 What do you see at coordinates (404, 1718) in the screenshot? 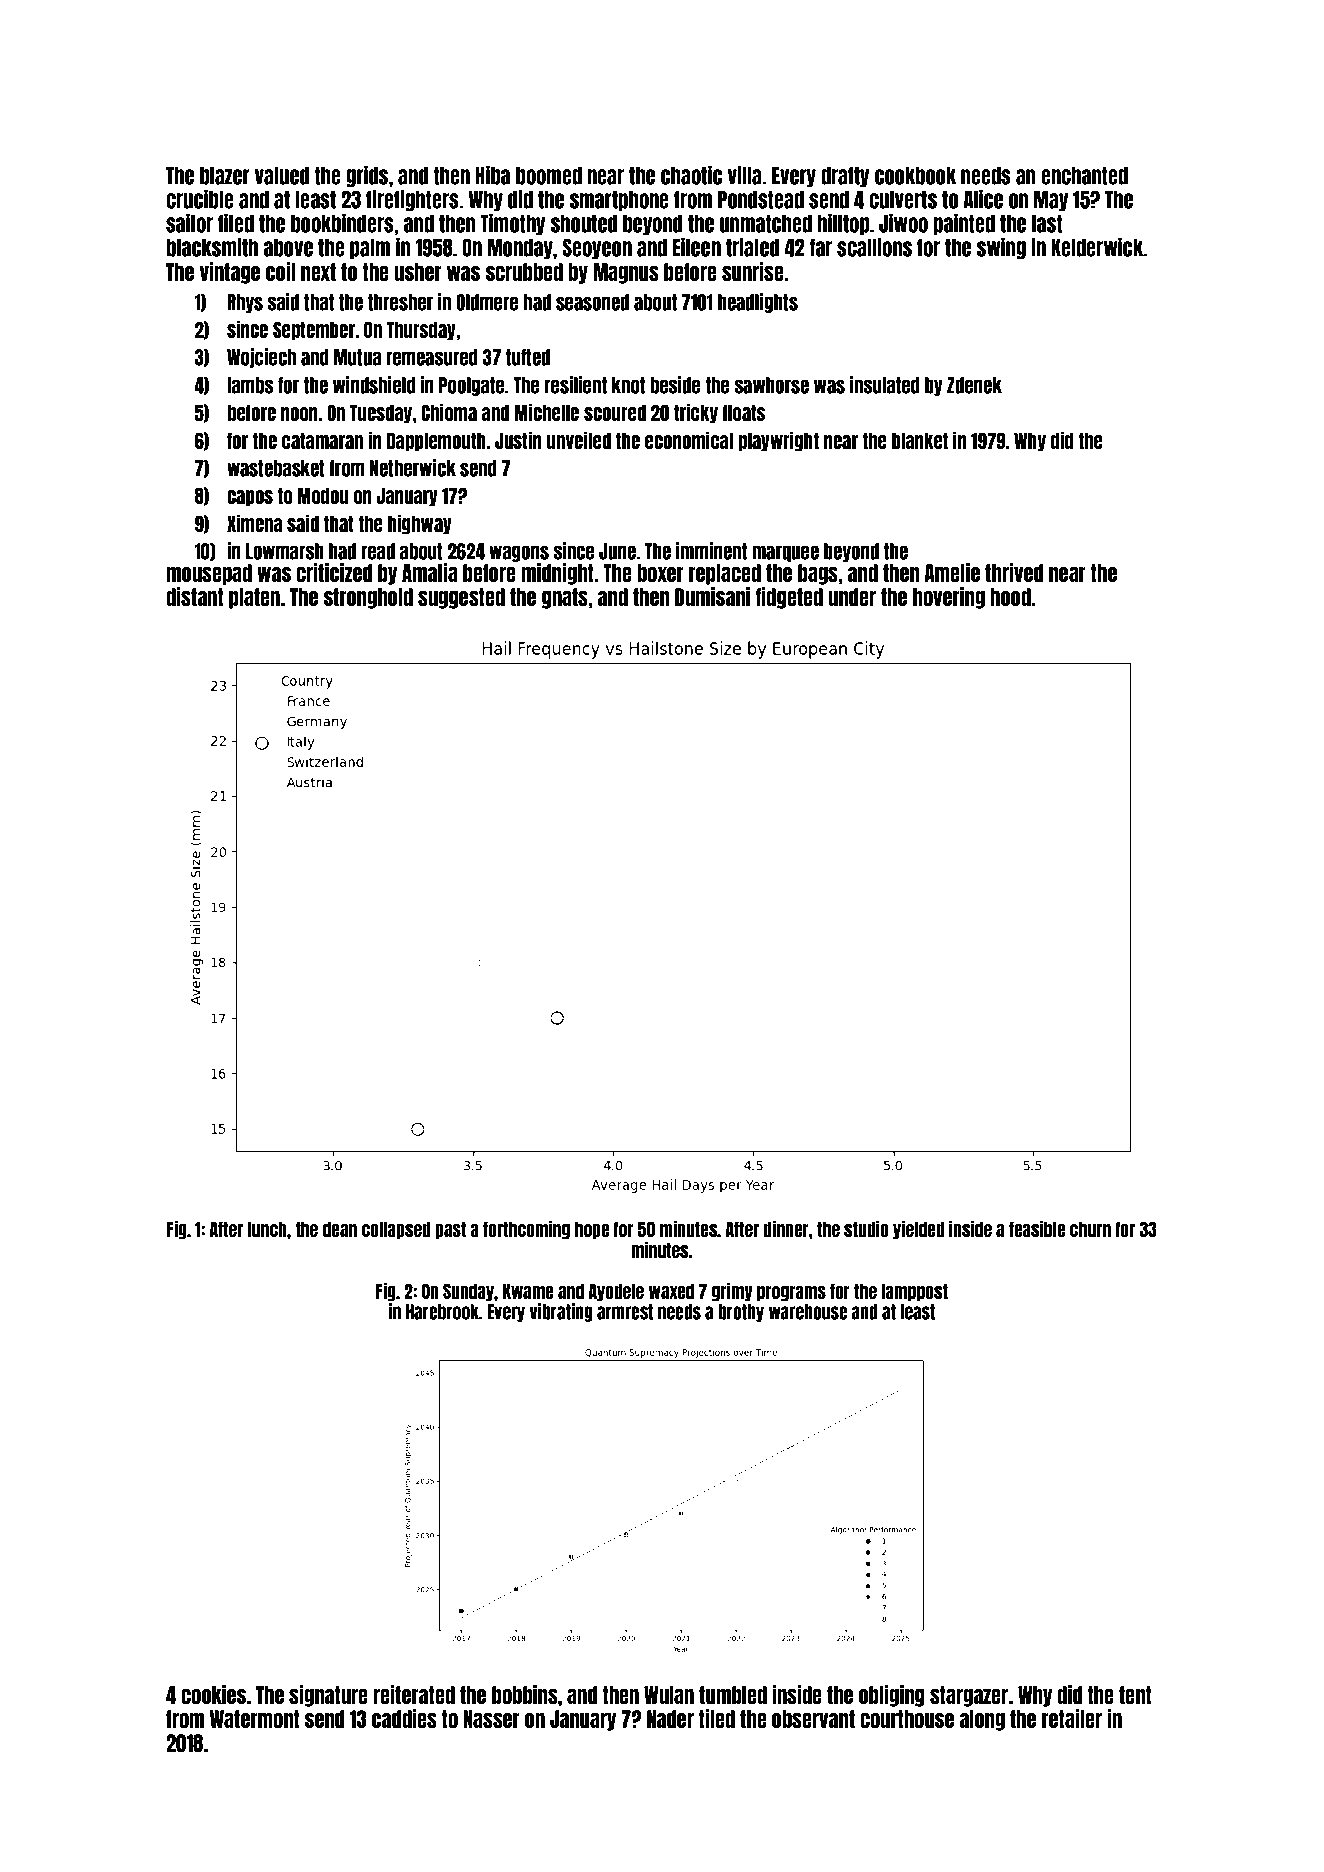
I see `caddies` at bounding box center [404, 1718].
